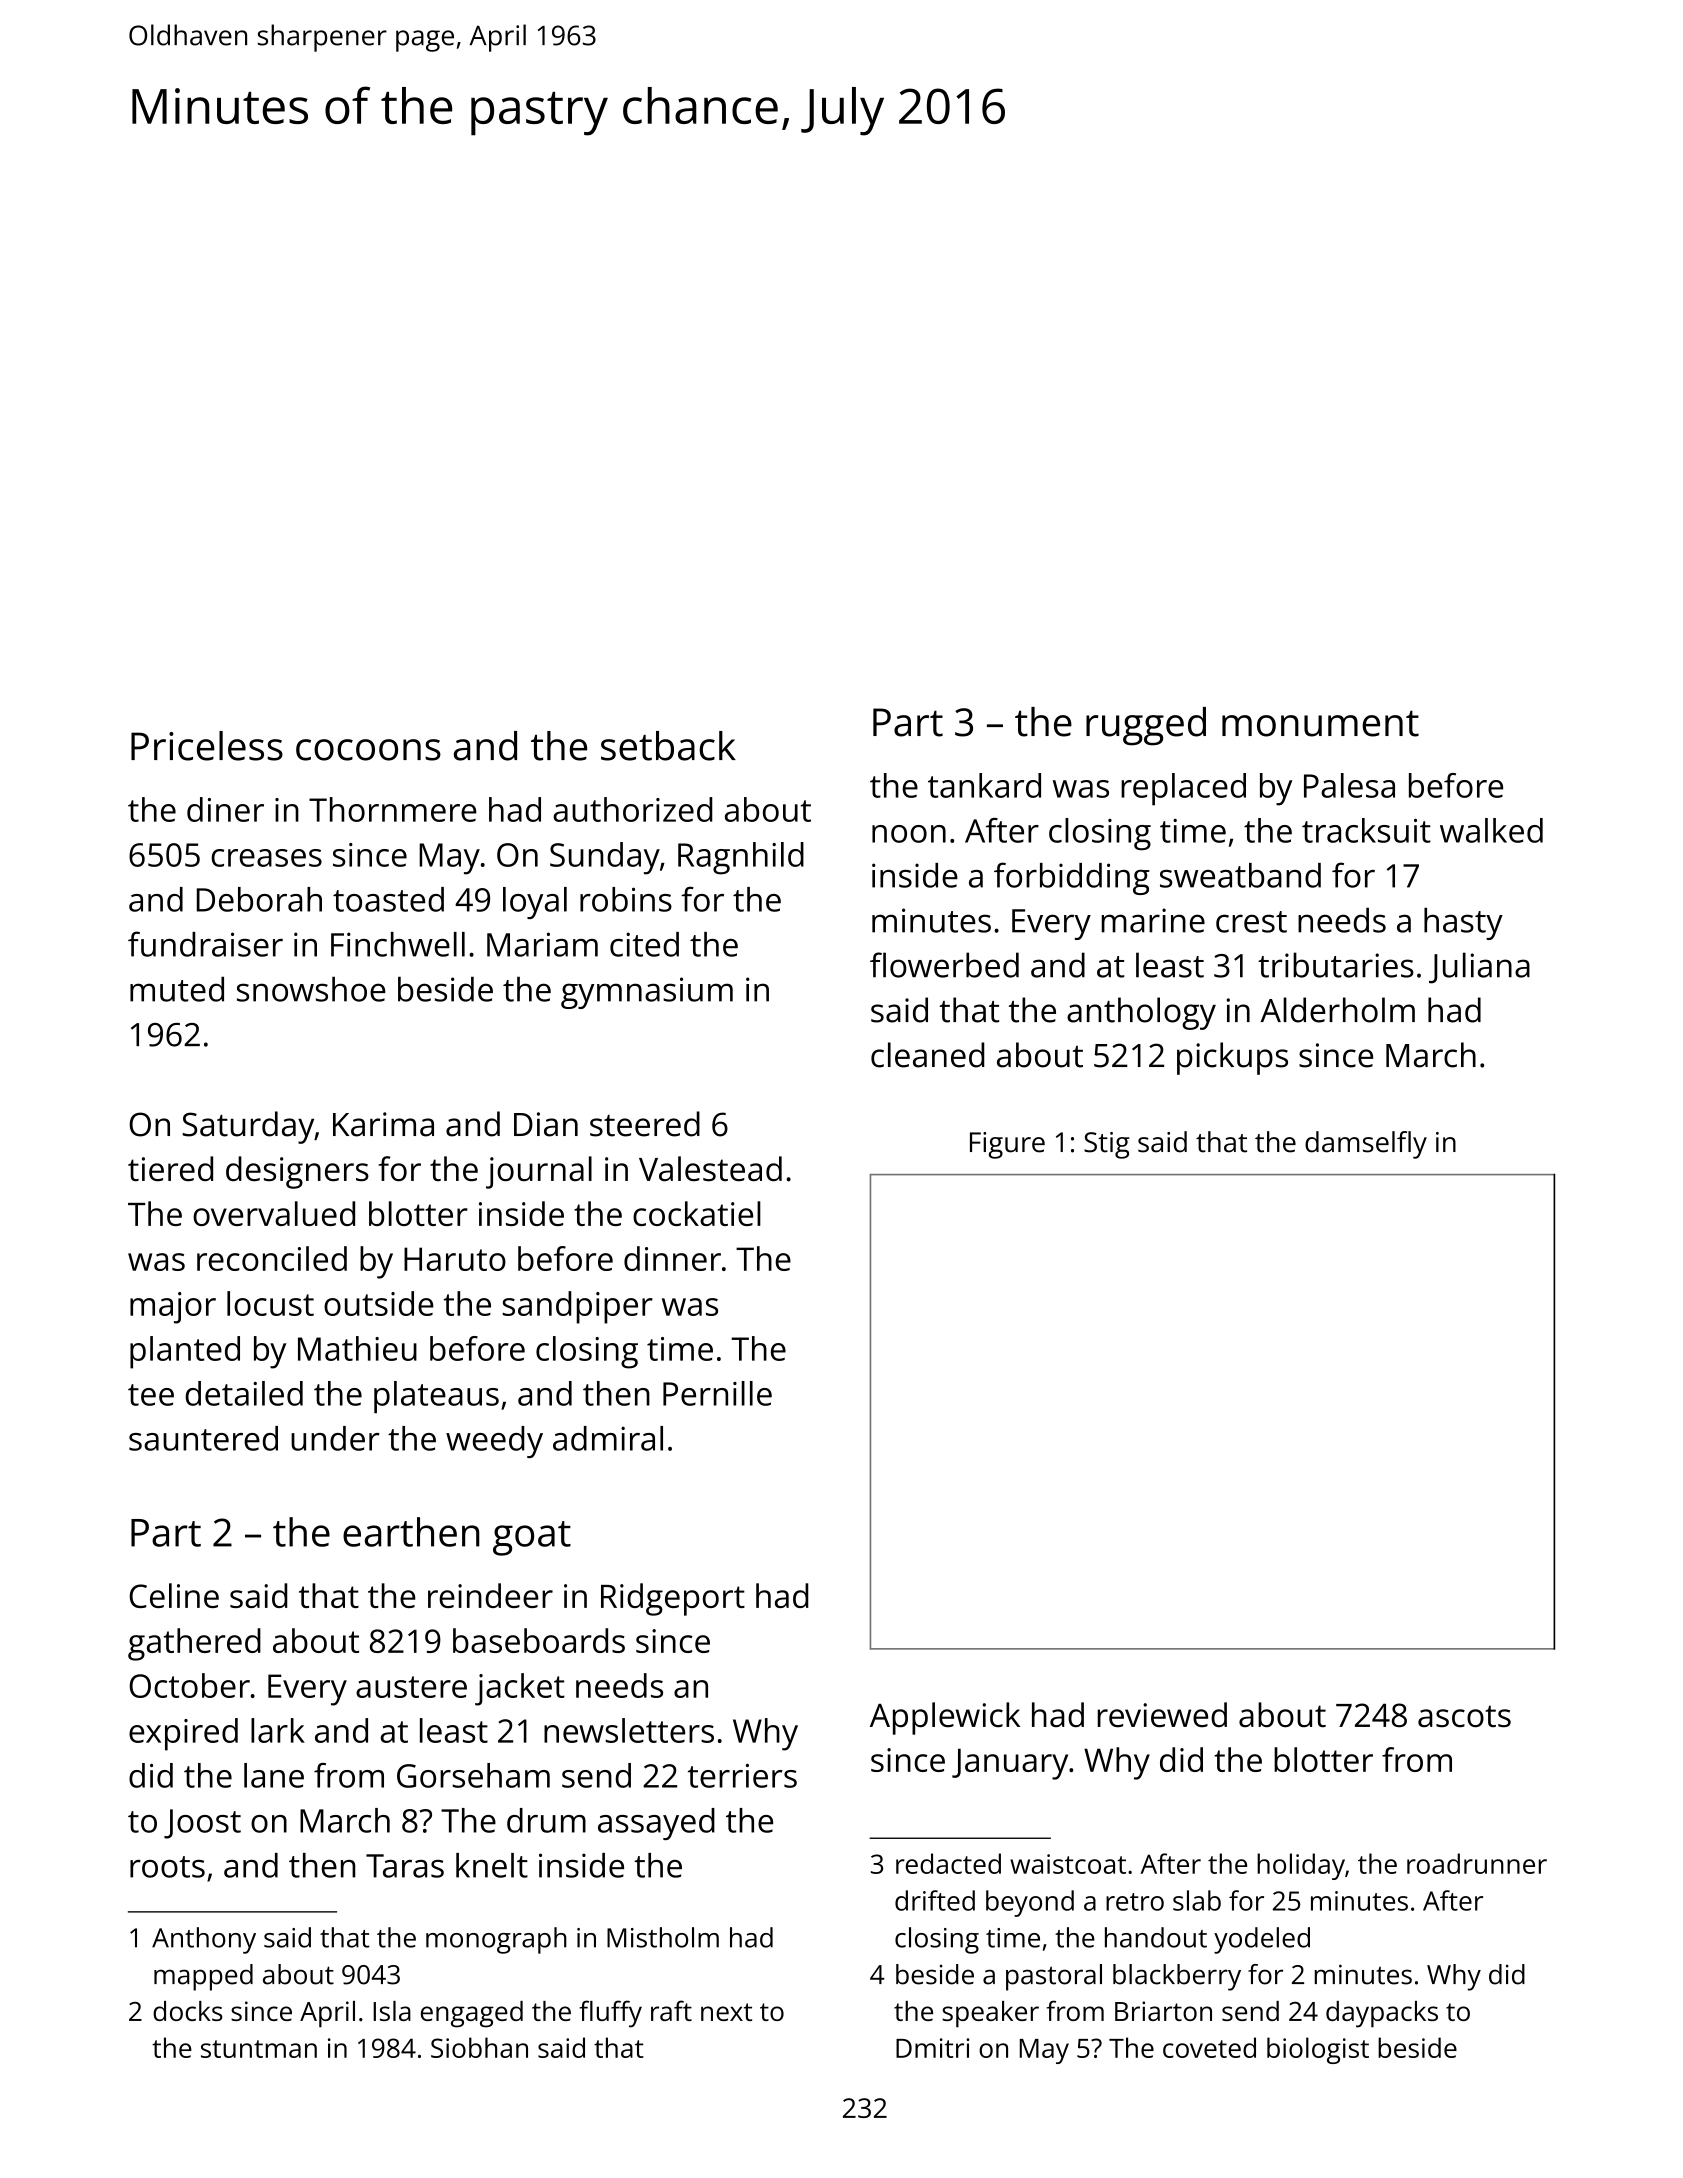  What do you see at coordinates (608, 1438) in the document?
I see `admiral` at bounding box center [608, 1438].
